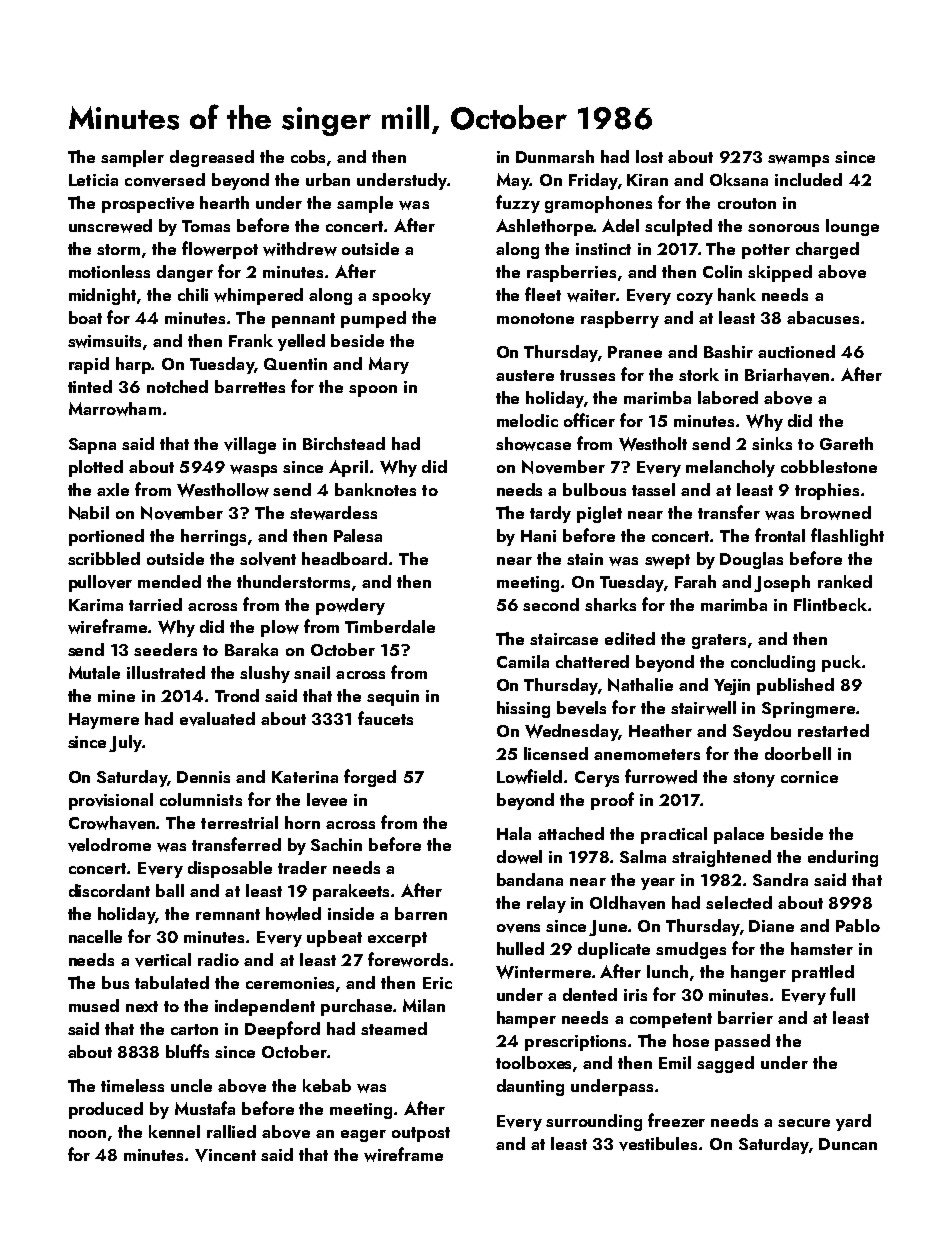  I want to click on axle, so click(113, 489).
